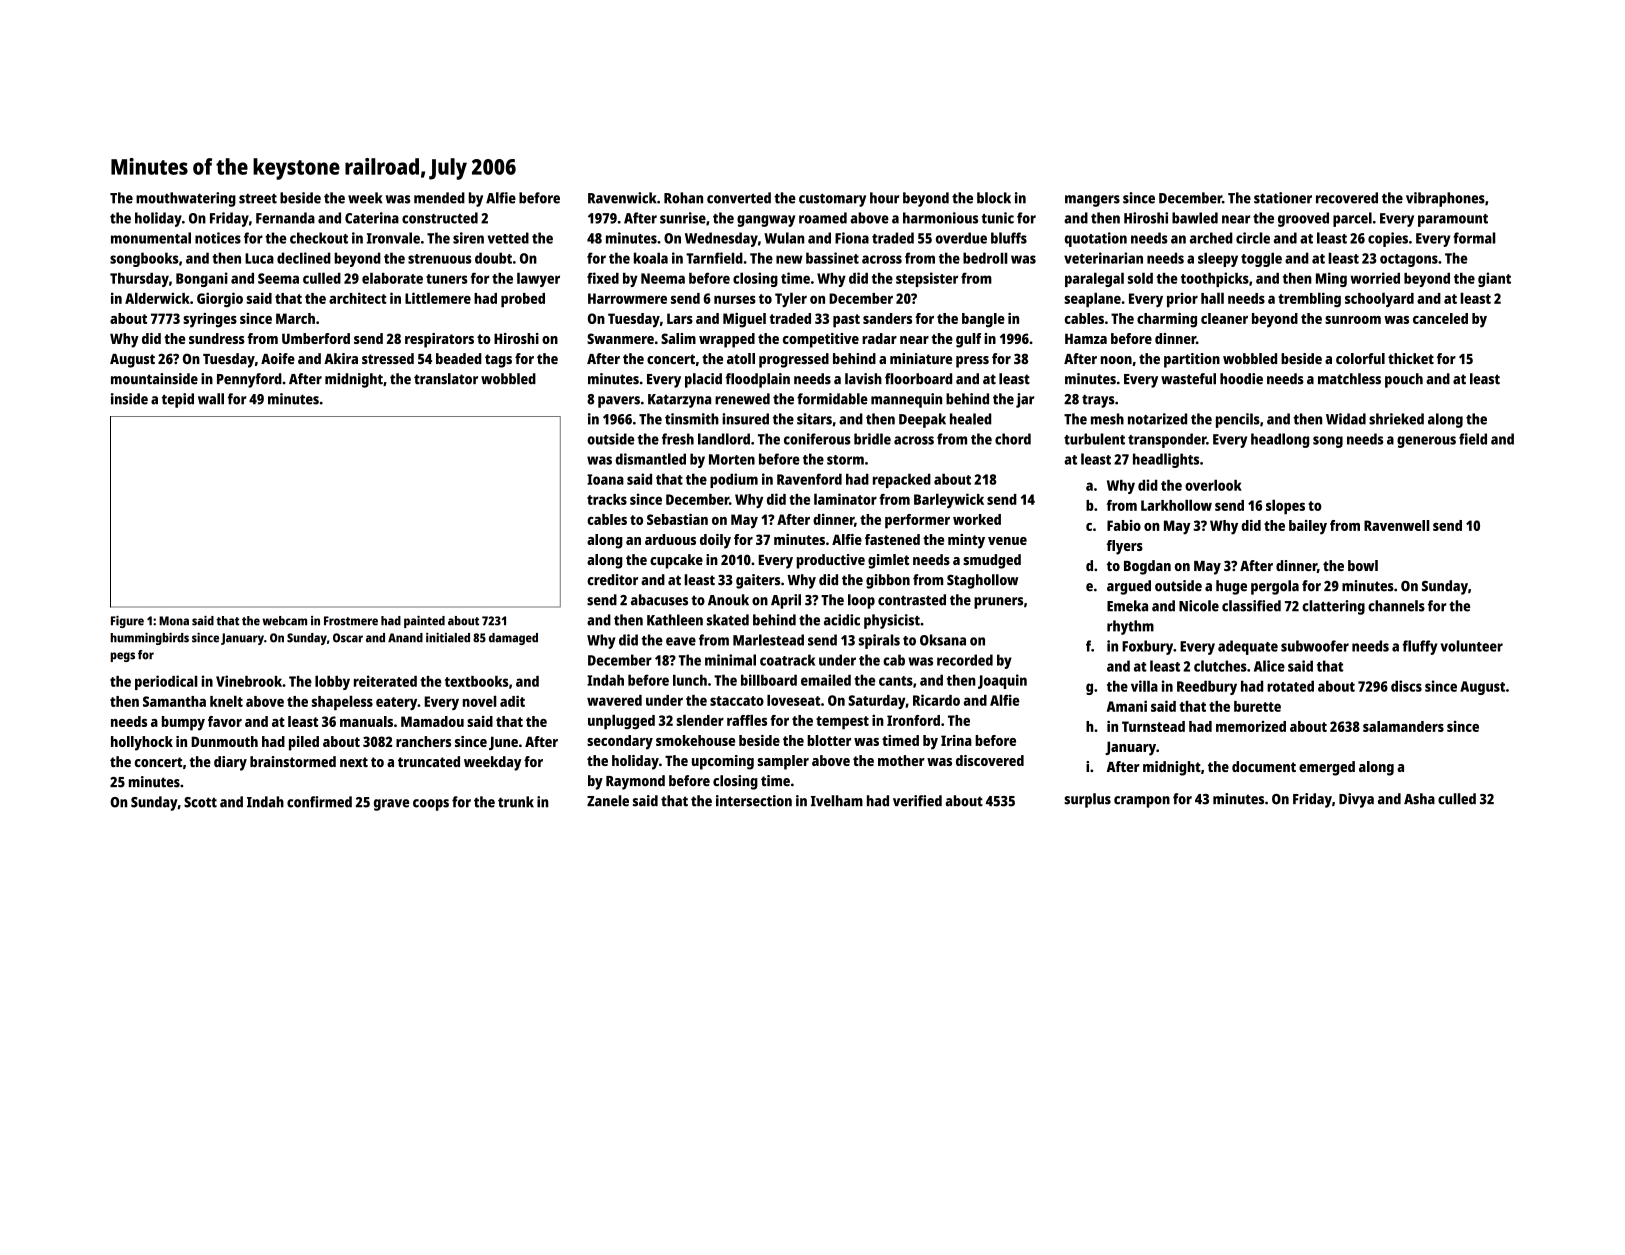  Describe the element at coordinates (354, 762) in the page. I see `next` at that location.
